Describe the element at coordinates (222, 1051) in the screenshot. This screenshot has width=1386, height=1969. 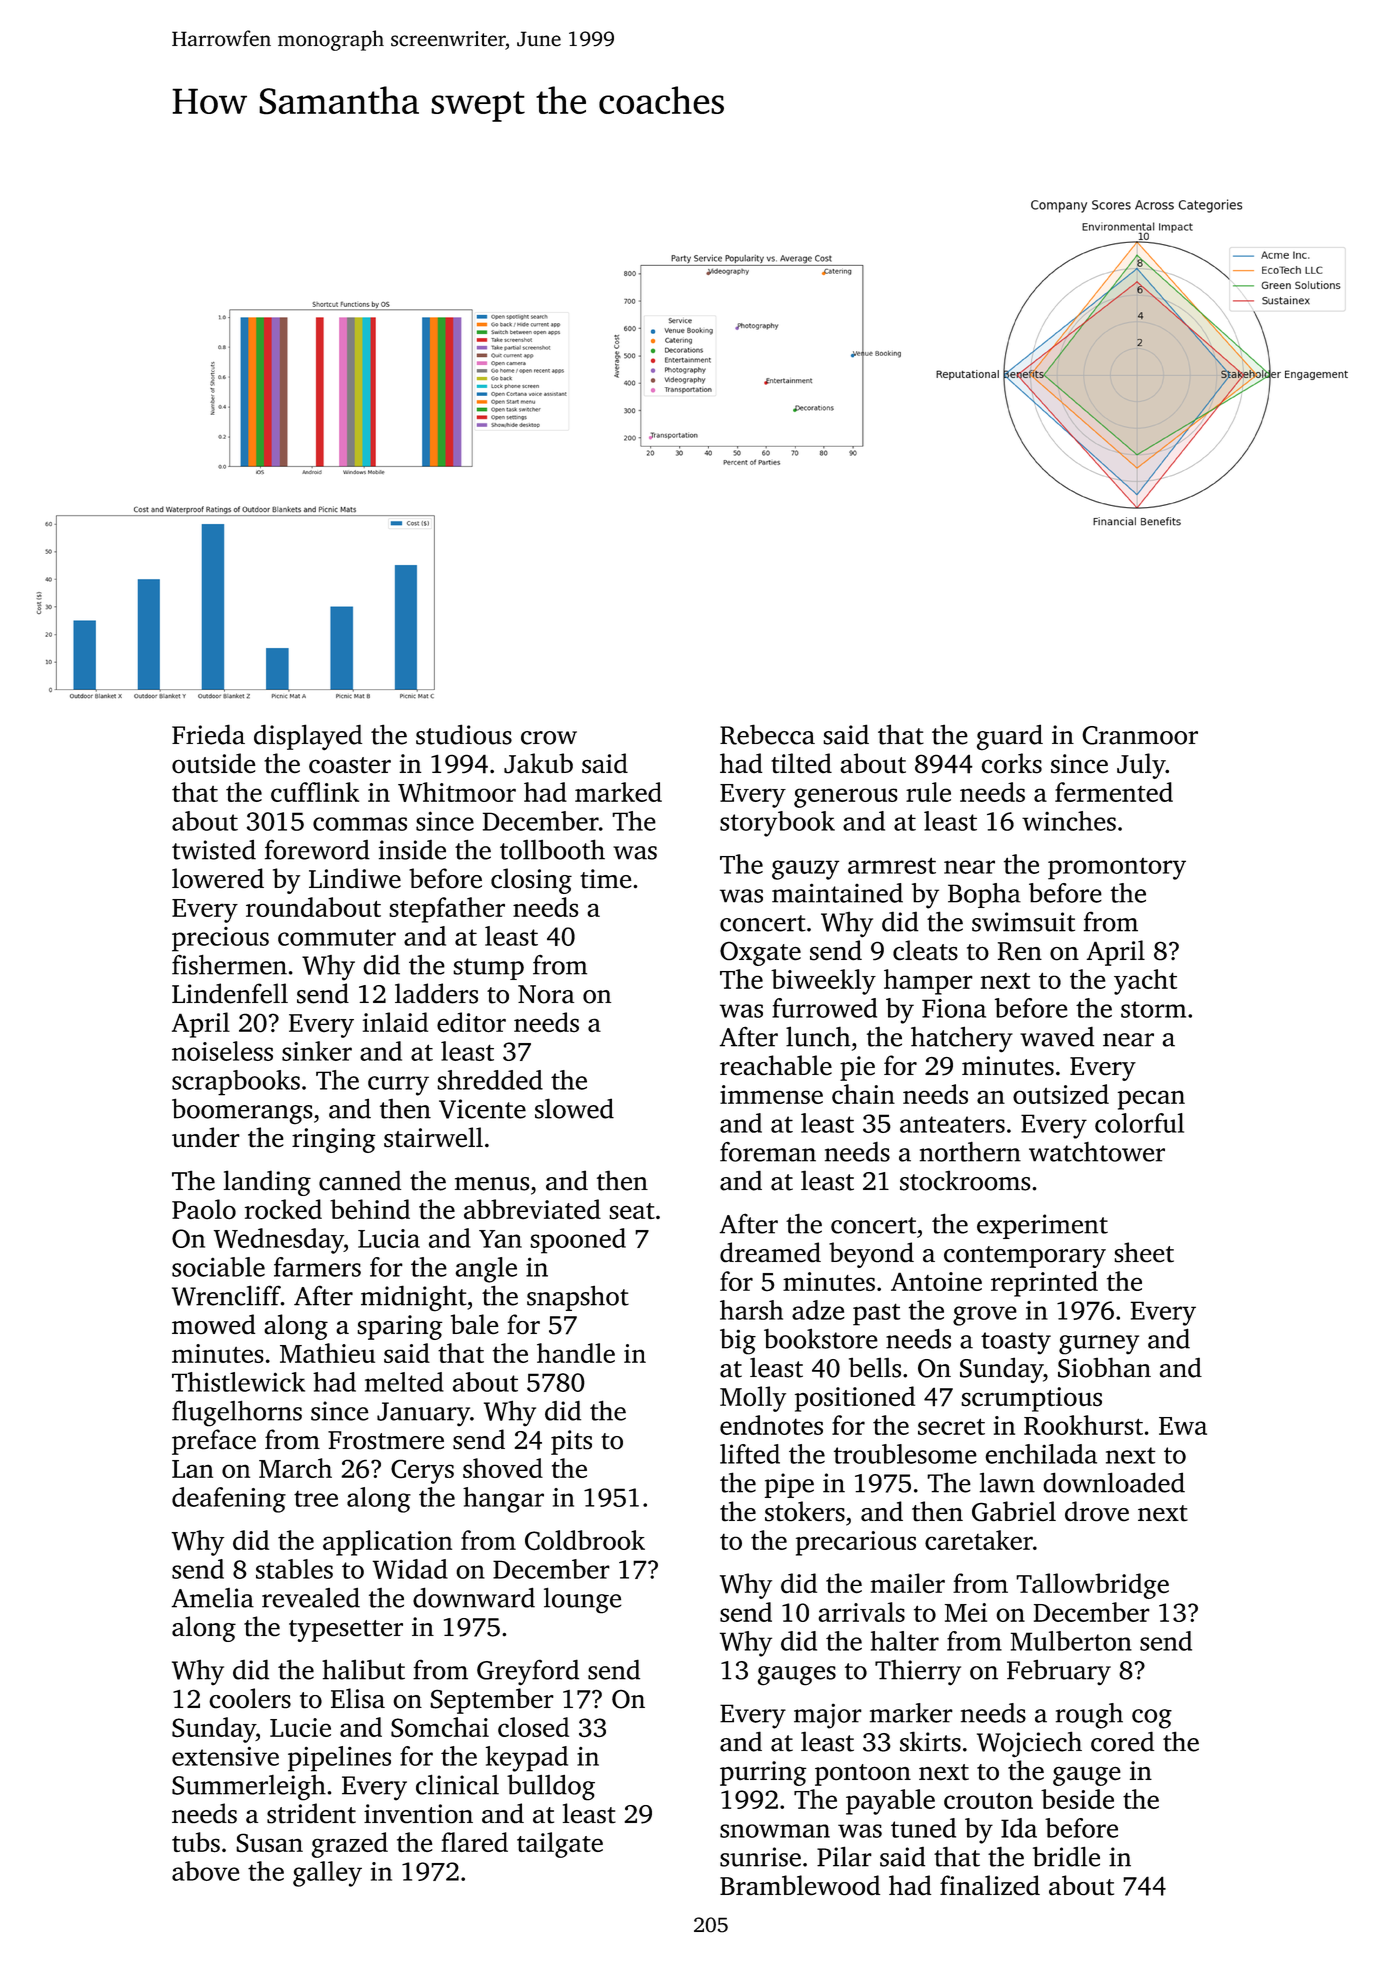
I see `noiseless` at that location.
